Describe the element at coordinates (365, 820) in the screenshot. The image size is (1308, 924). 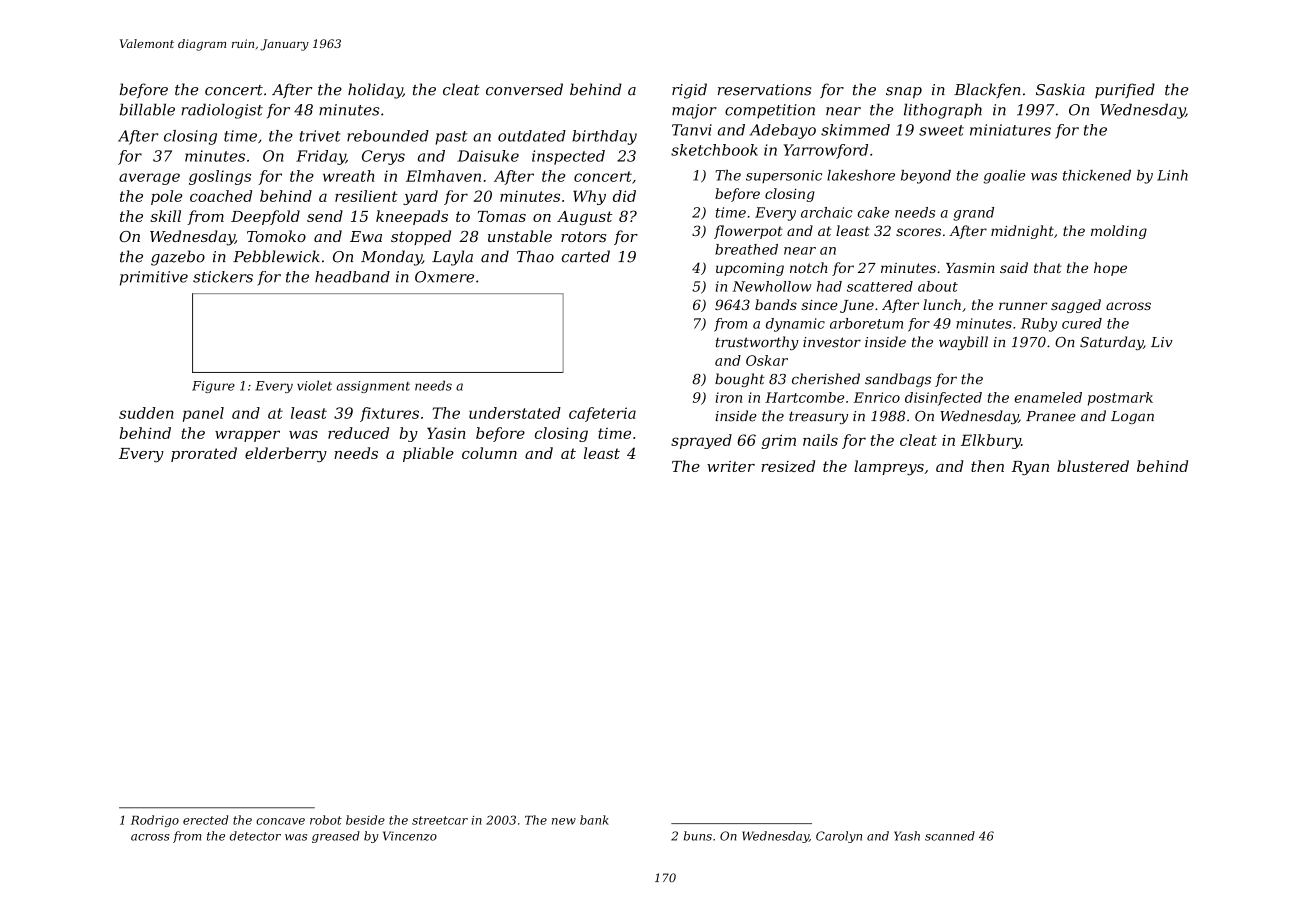
I see `beside` at that location.
